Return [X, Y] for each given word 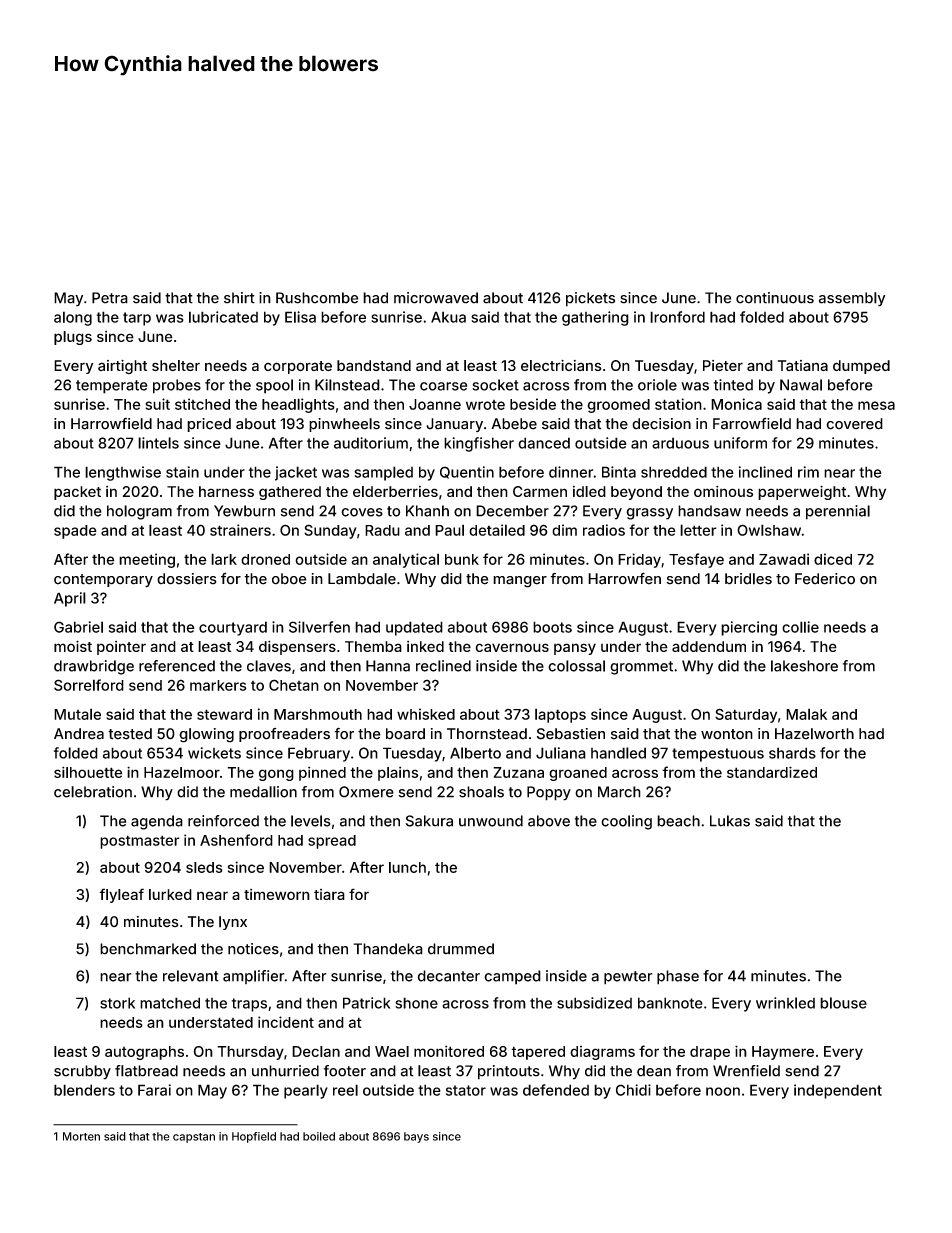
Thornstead [487, 734]
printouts [509, 1072]
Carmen [540, 491]
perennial [838, 512]
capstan [194, 1138]
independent [838, 1091]
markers [218, 685]
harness [226, 491]
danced [544, 443]
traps [249, 1005]
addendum [709, 646]
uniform [740, 443]
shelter [176, 365]
